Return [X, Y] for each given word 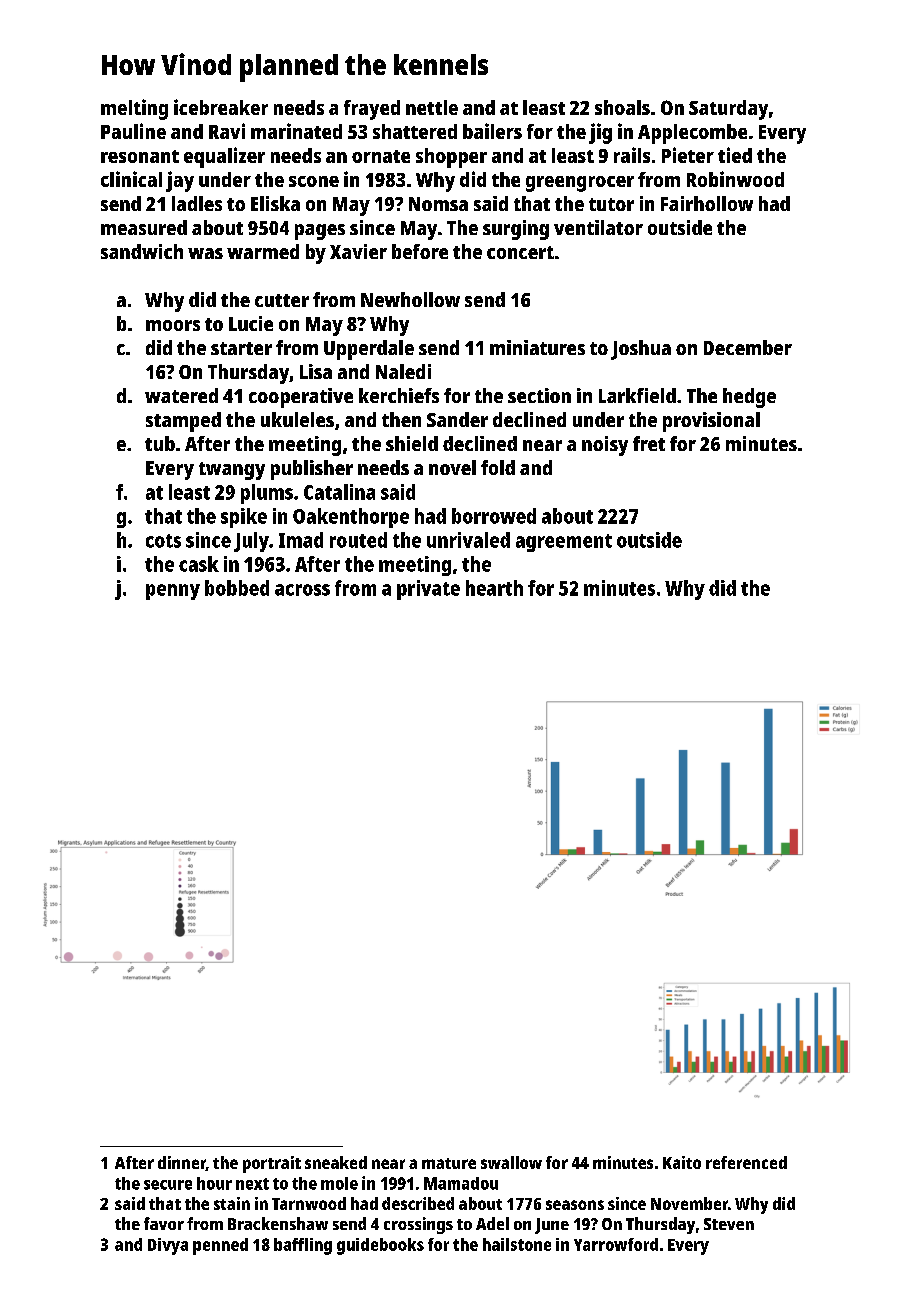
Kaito [682, 1162]
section [539, 395]
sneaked [336, 1162]
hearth [494, 588]
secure [168, 1185]
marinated [296, 131]
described [418, 1203]
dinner [182, 1163]
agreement [564, 543]
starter [241, 348]
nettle [432, 107]
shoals [622, 107]
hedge [749, 398]
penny [173, 592]
